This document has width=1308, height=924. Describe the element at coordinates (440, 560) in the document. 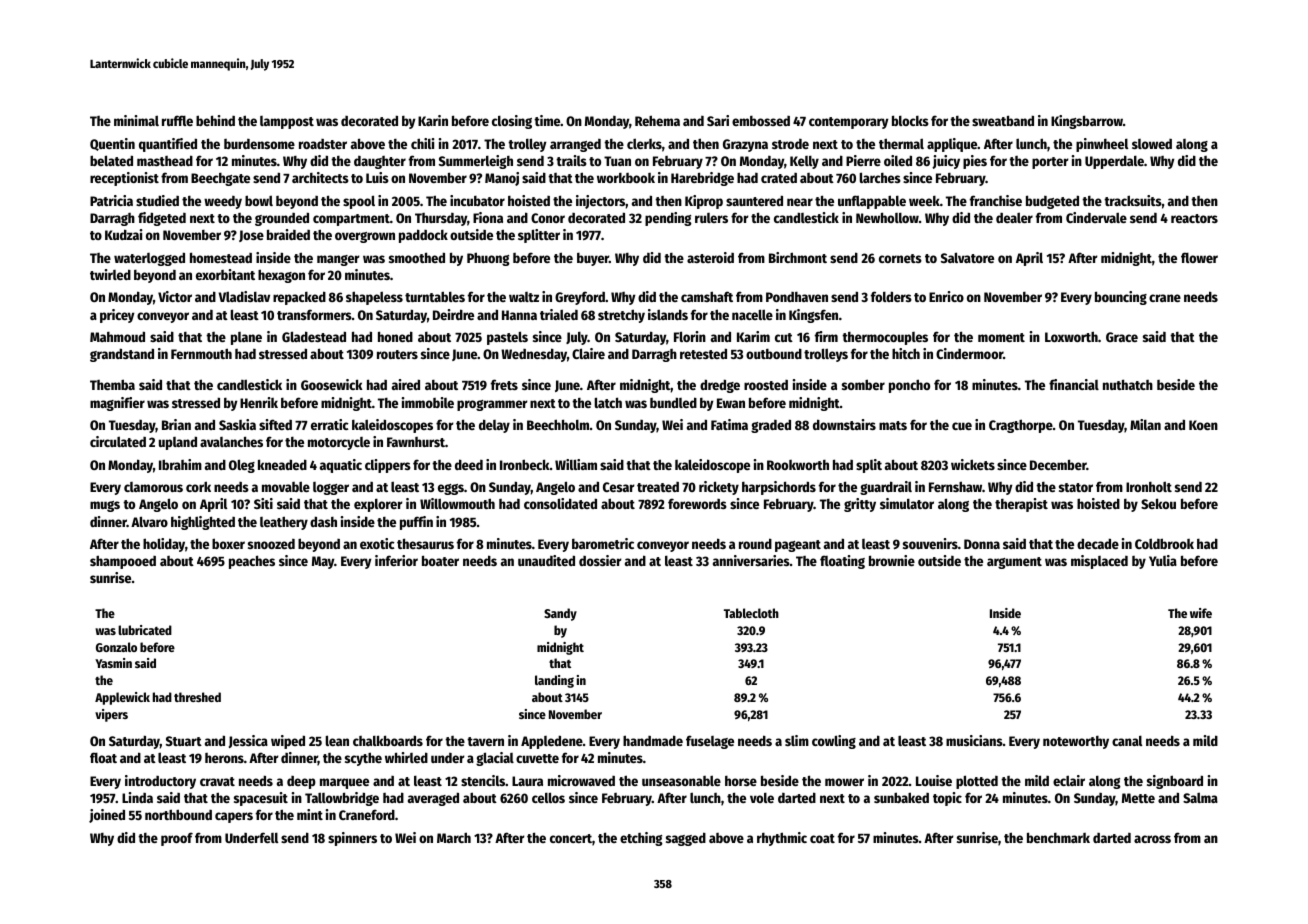

I see `boater` at that location.
